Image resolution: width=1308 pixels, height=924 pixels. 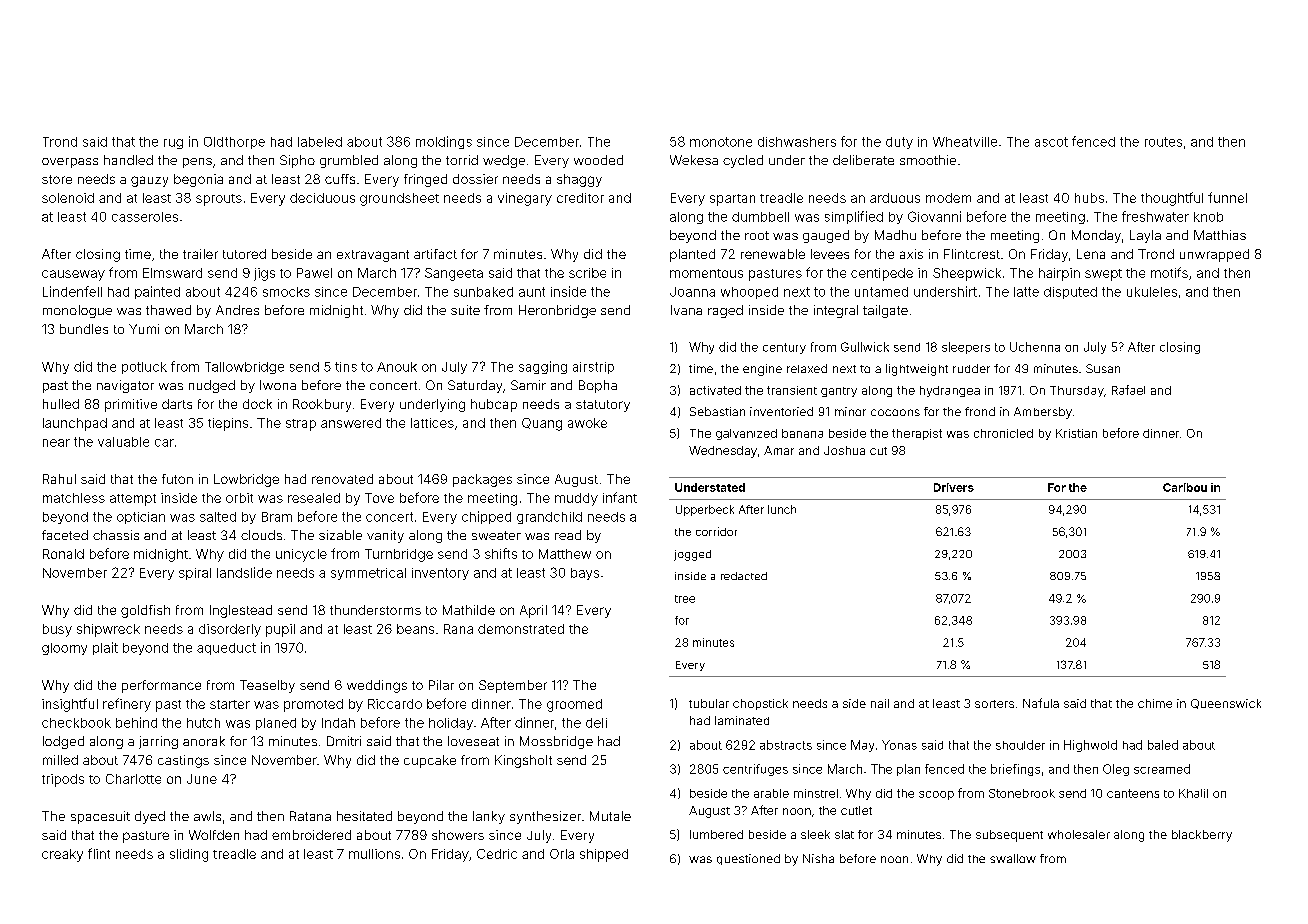 I want to click on sorters, so click(x=994, y=704).
